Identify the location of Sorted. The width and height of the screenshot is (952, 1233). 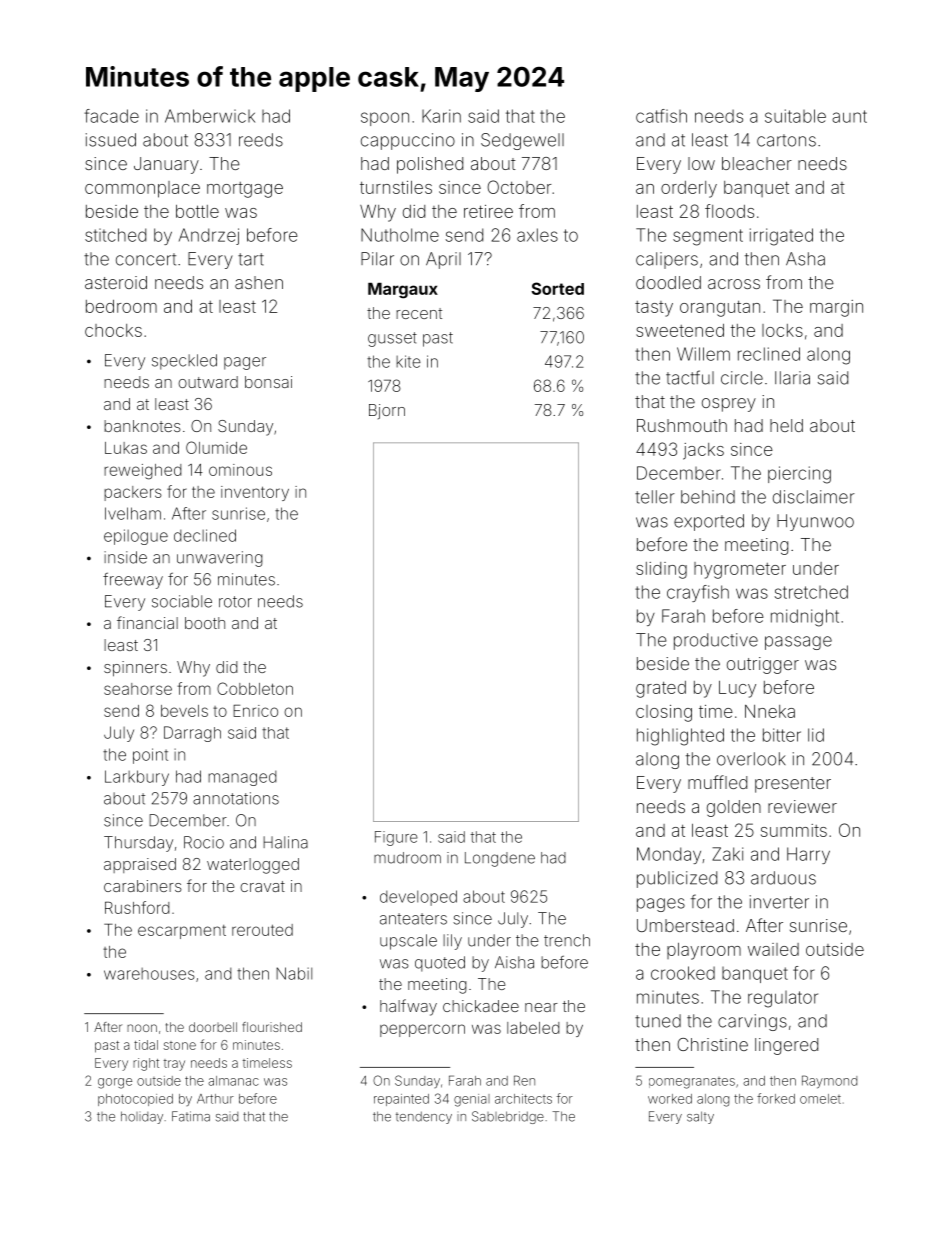
(557, 288).
